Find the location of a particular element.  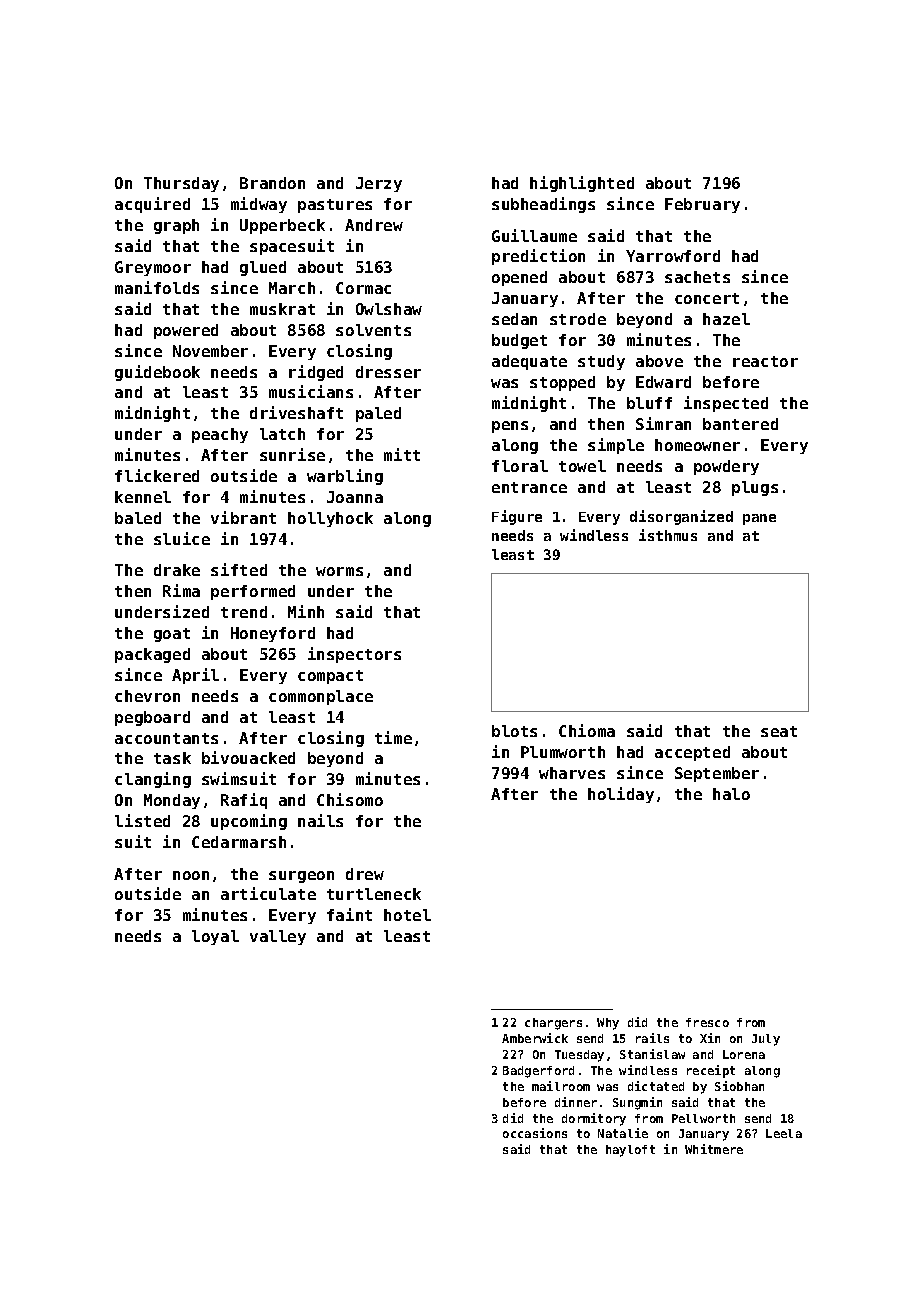

glued is located at coordinates (263, 268).
